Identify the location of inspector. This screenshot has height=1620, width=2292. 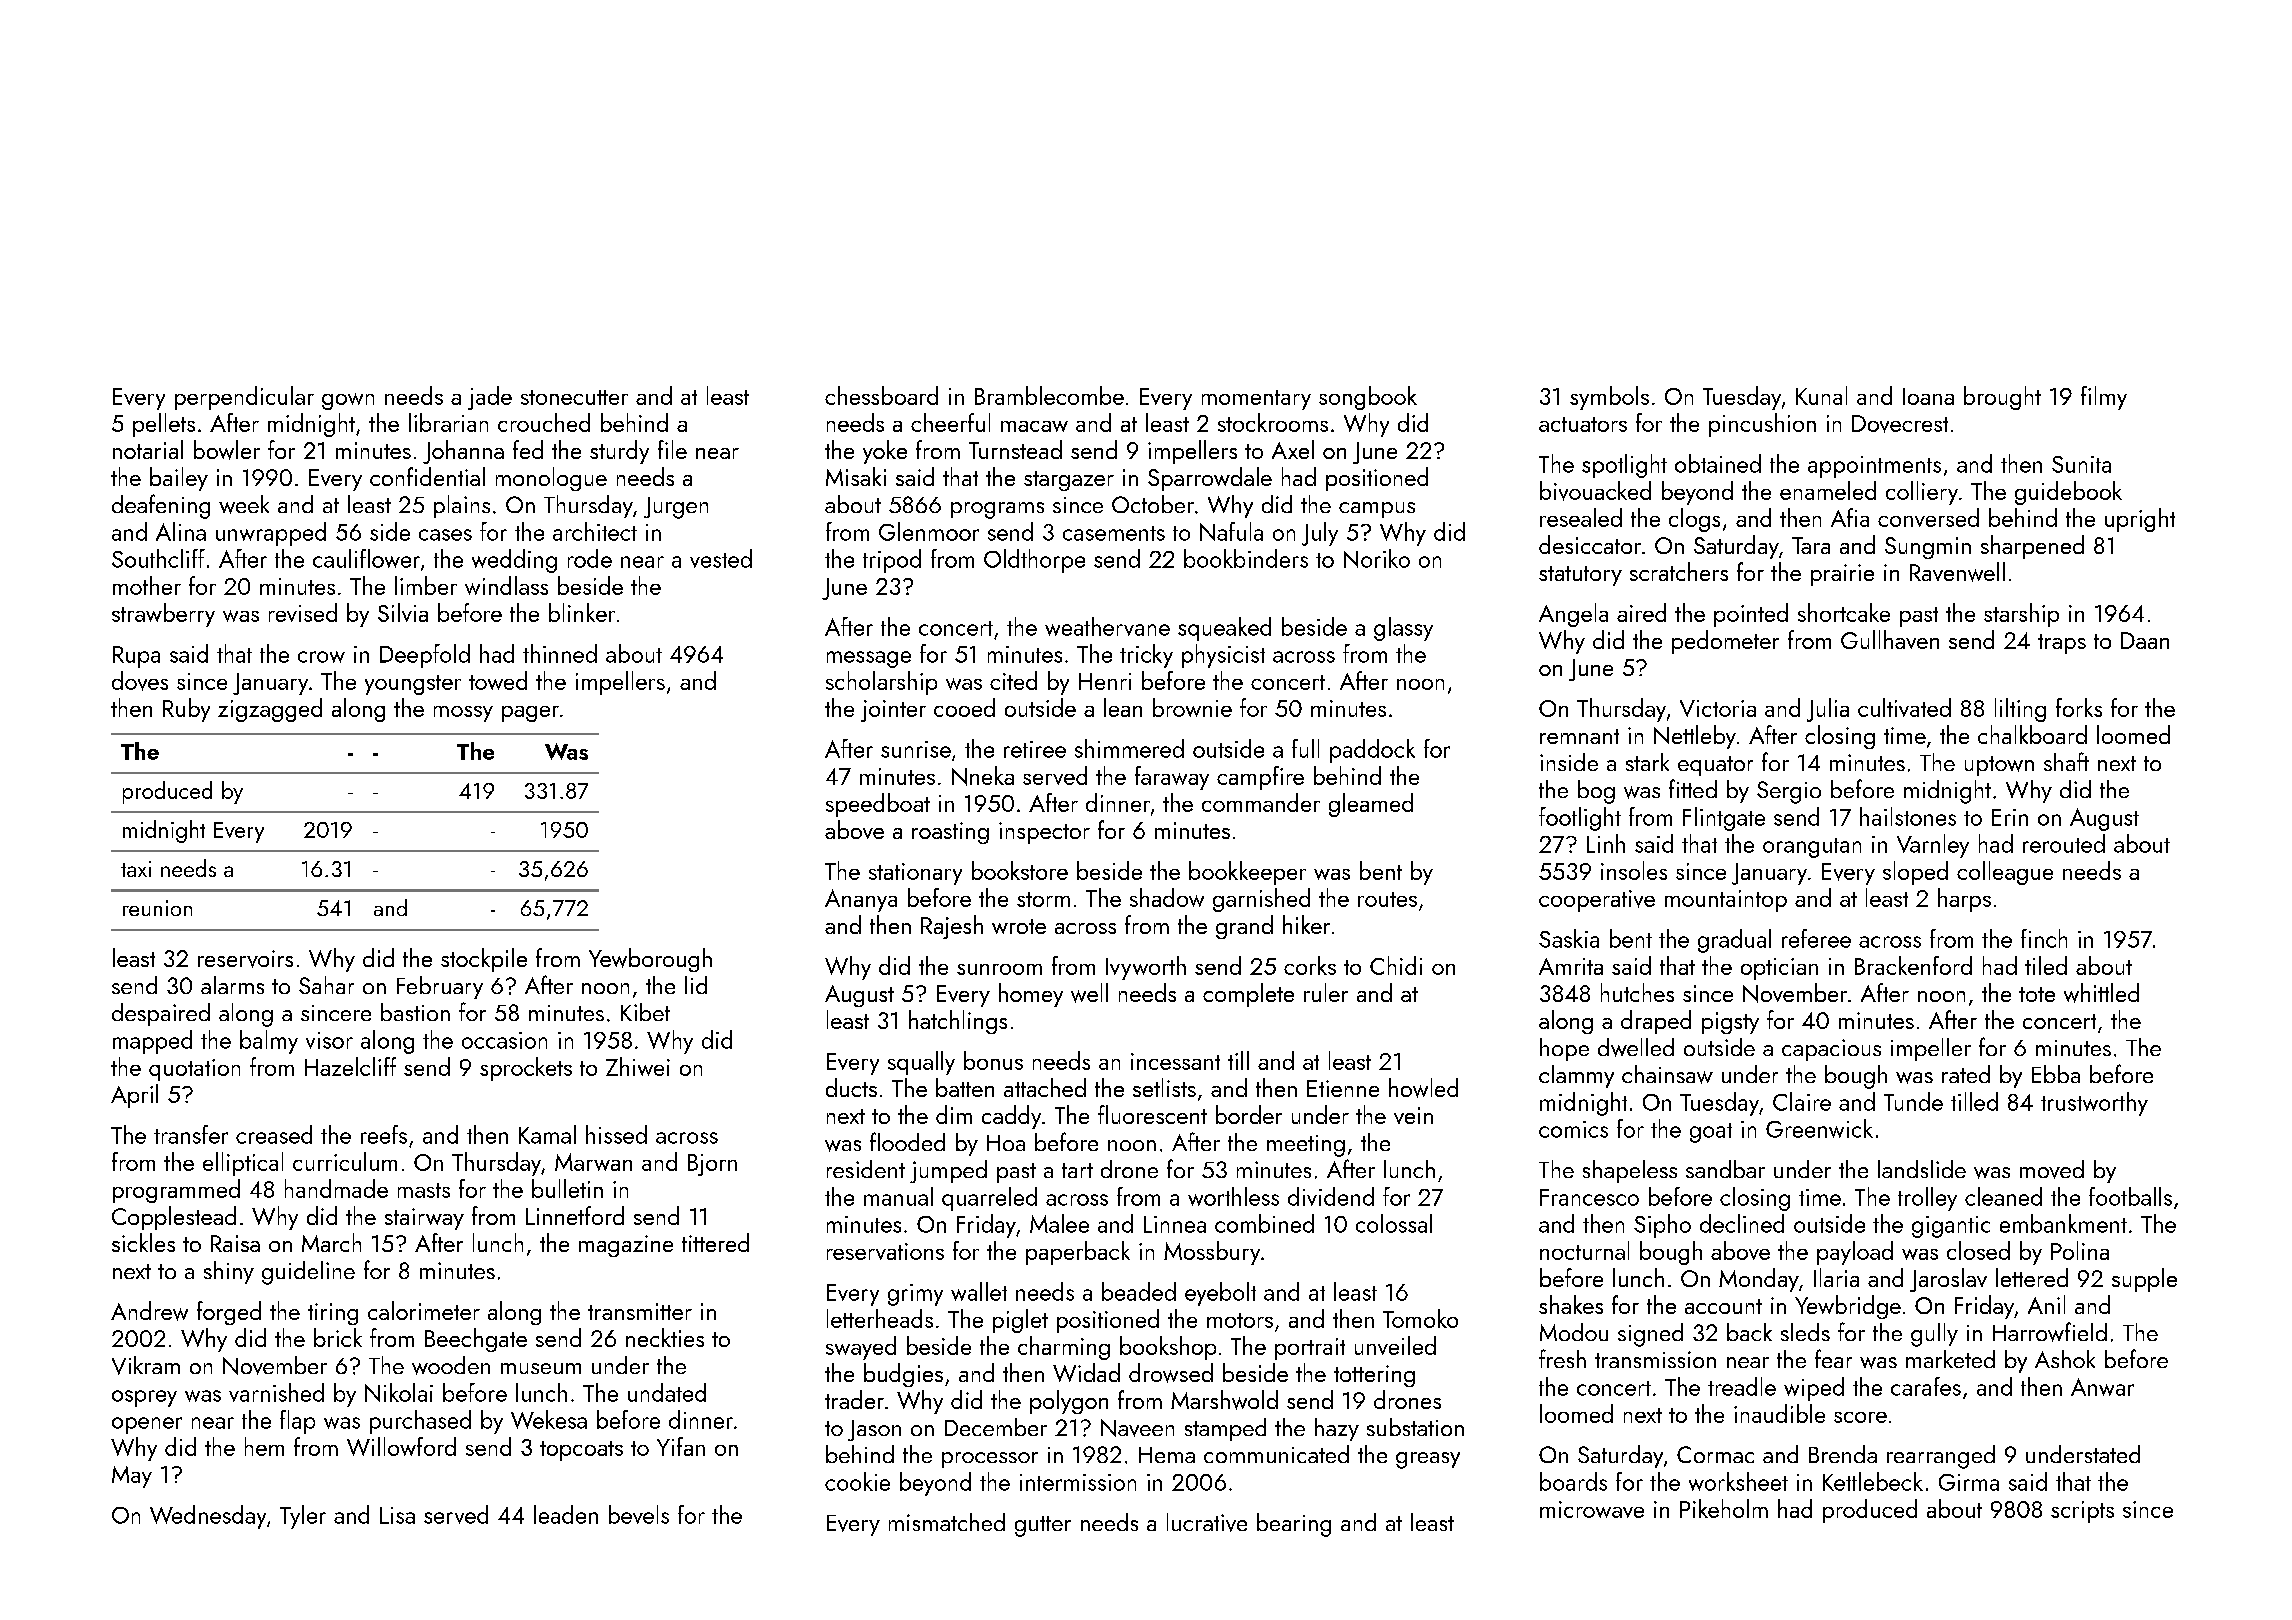
(1044, 833).
